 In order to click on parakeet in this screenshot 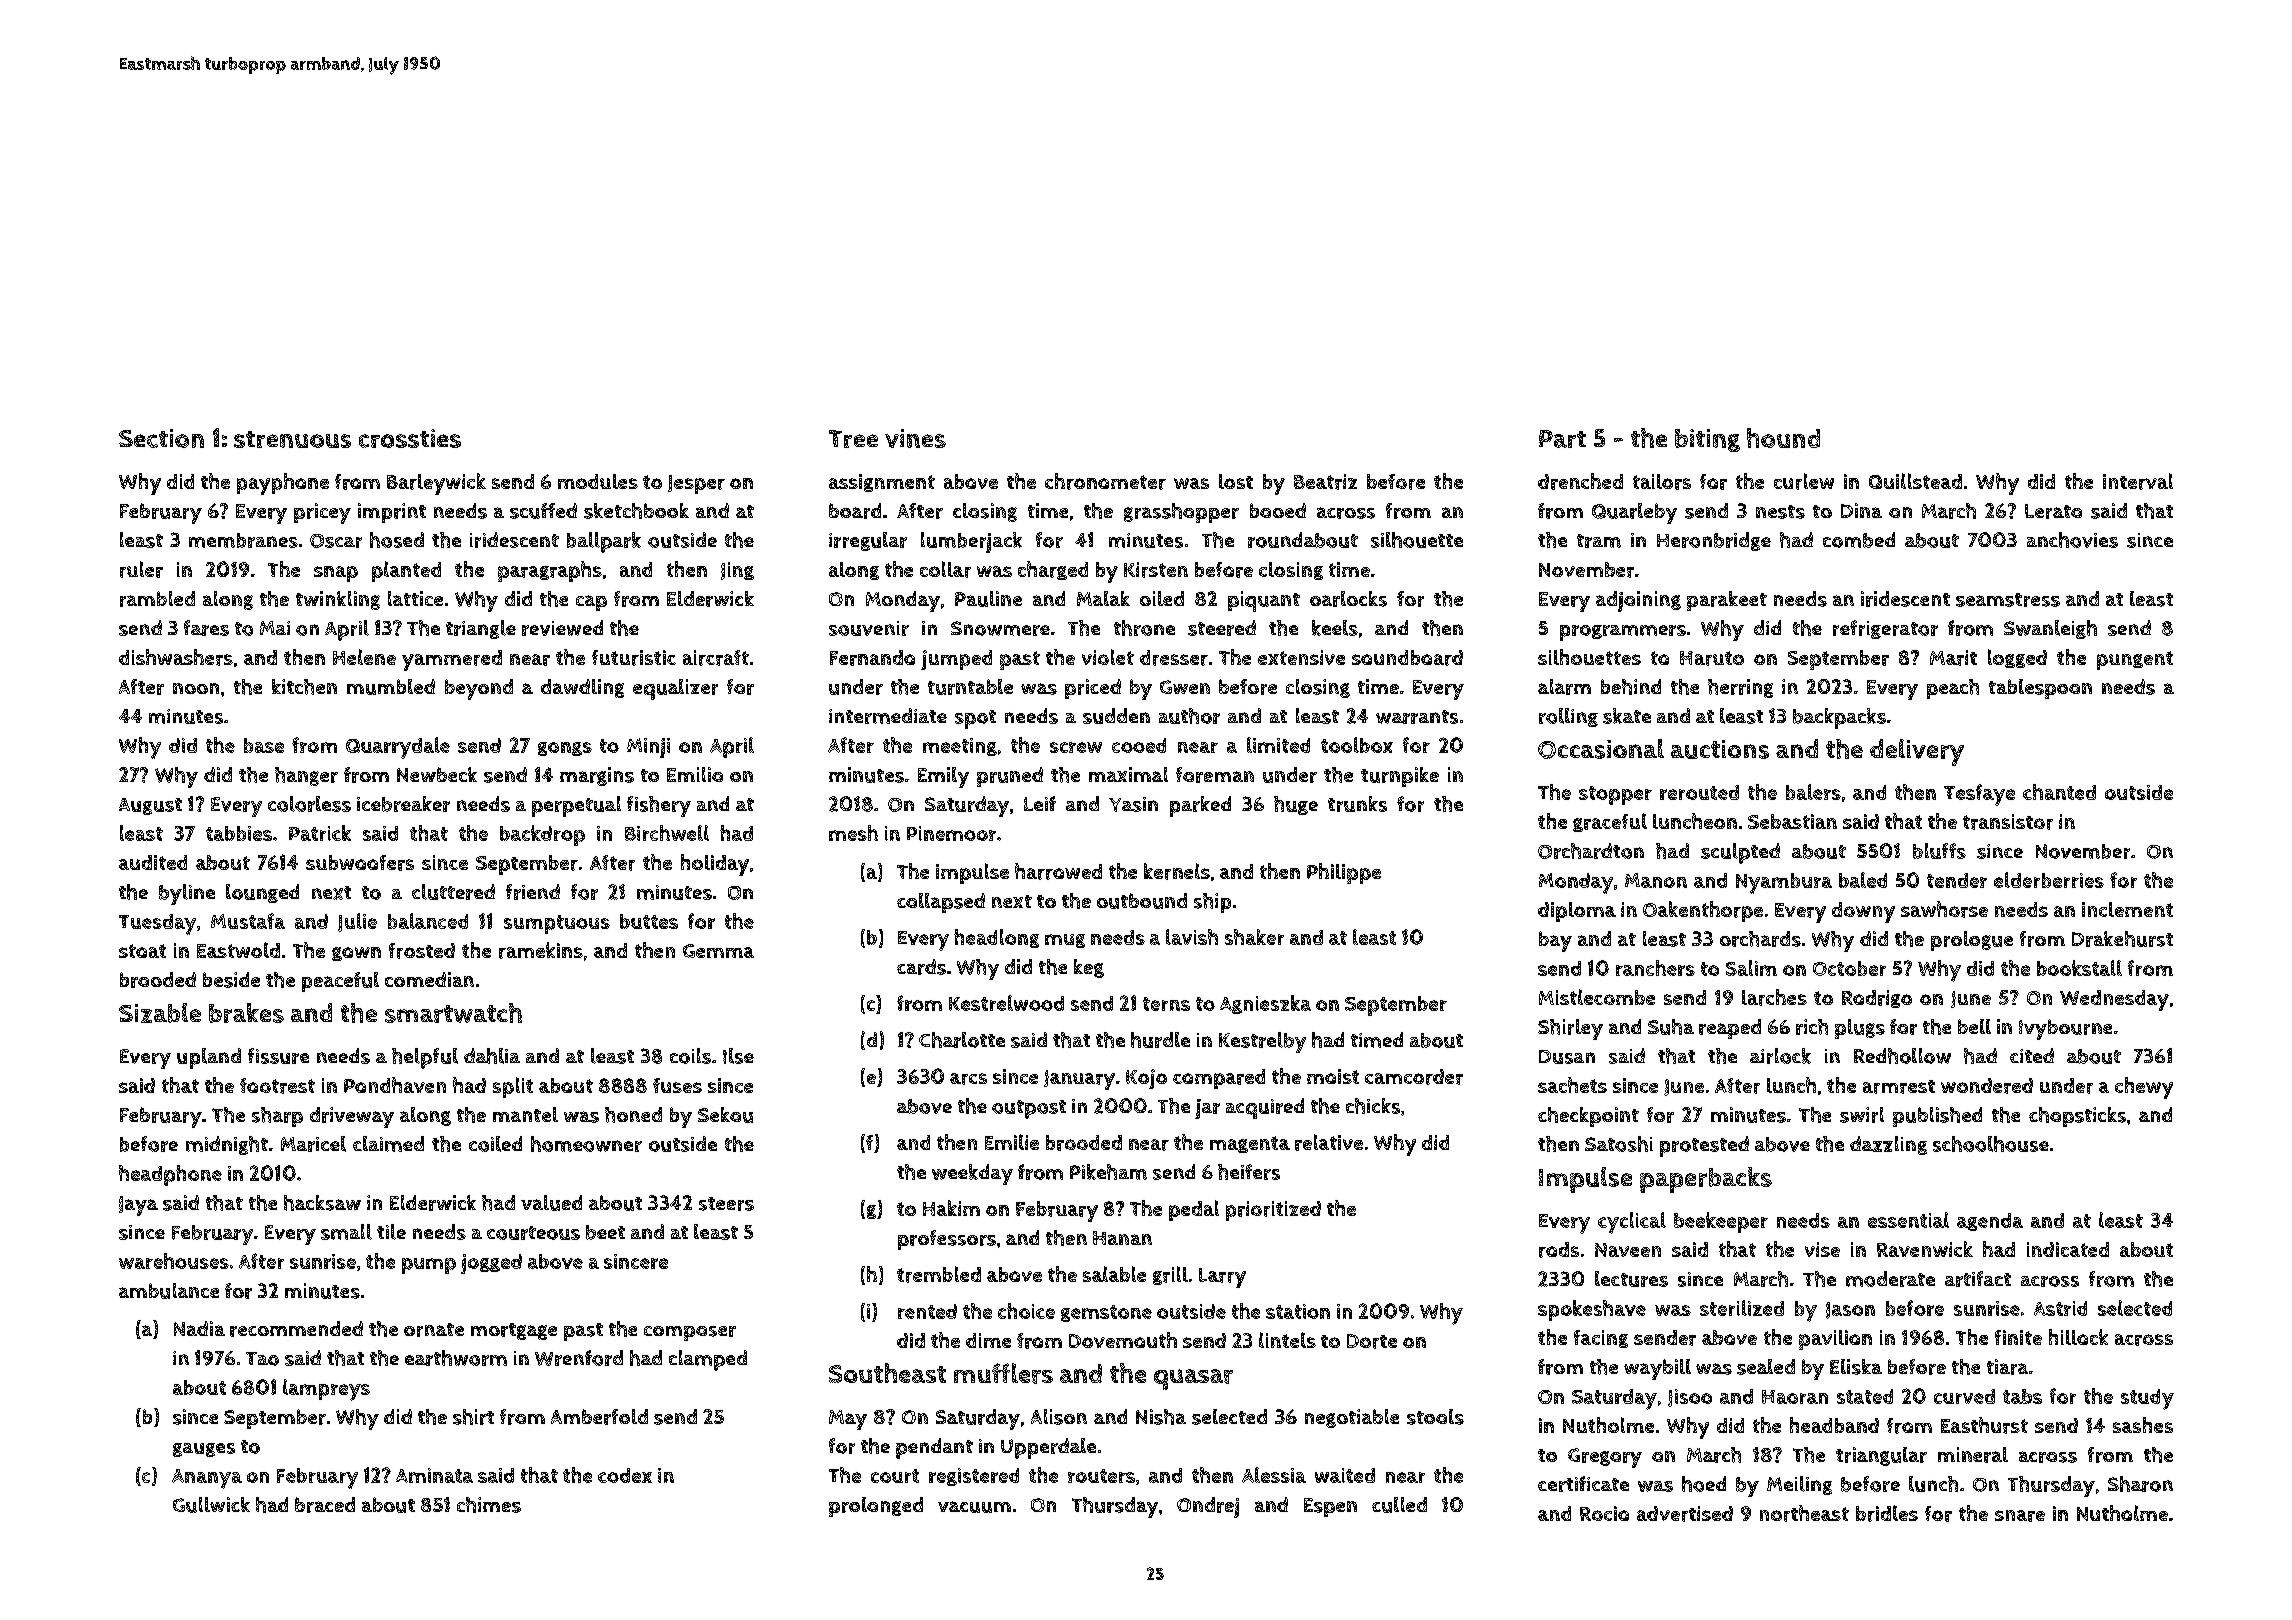, I will do `click(1727, 601)`.
